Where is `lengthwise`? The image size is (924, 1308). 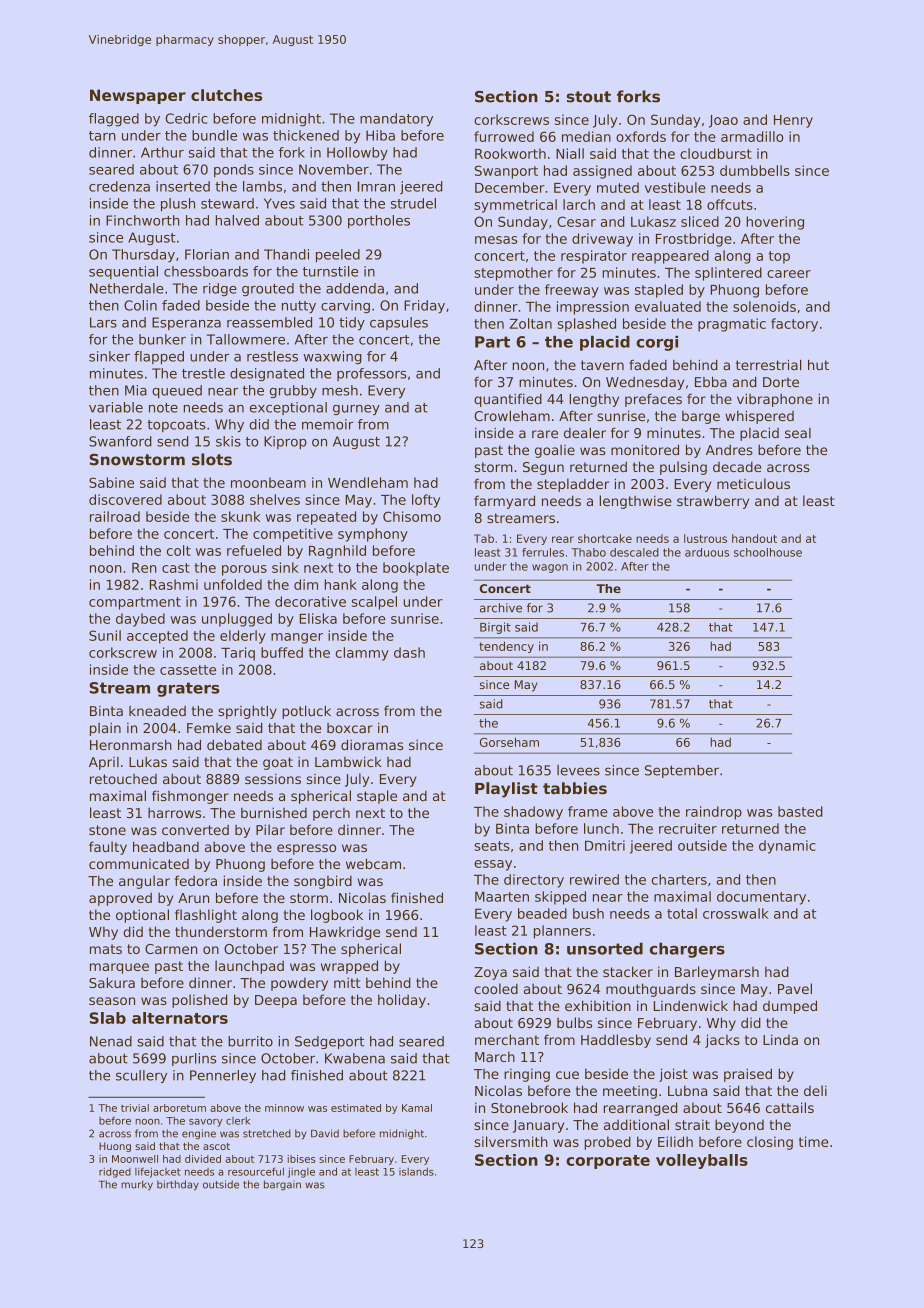 lengthwise is located at coordinates (635, 502).
